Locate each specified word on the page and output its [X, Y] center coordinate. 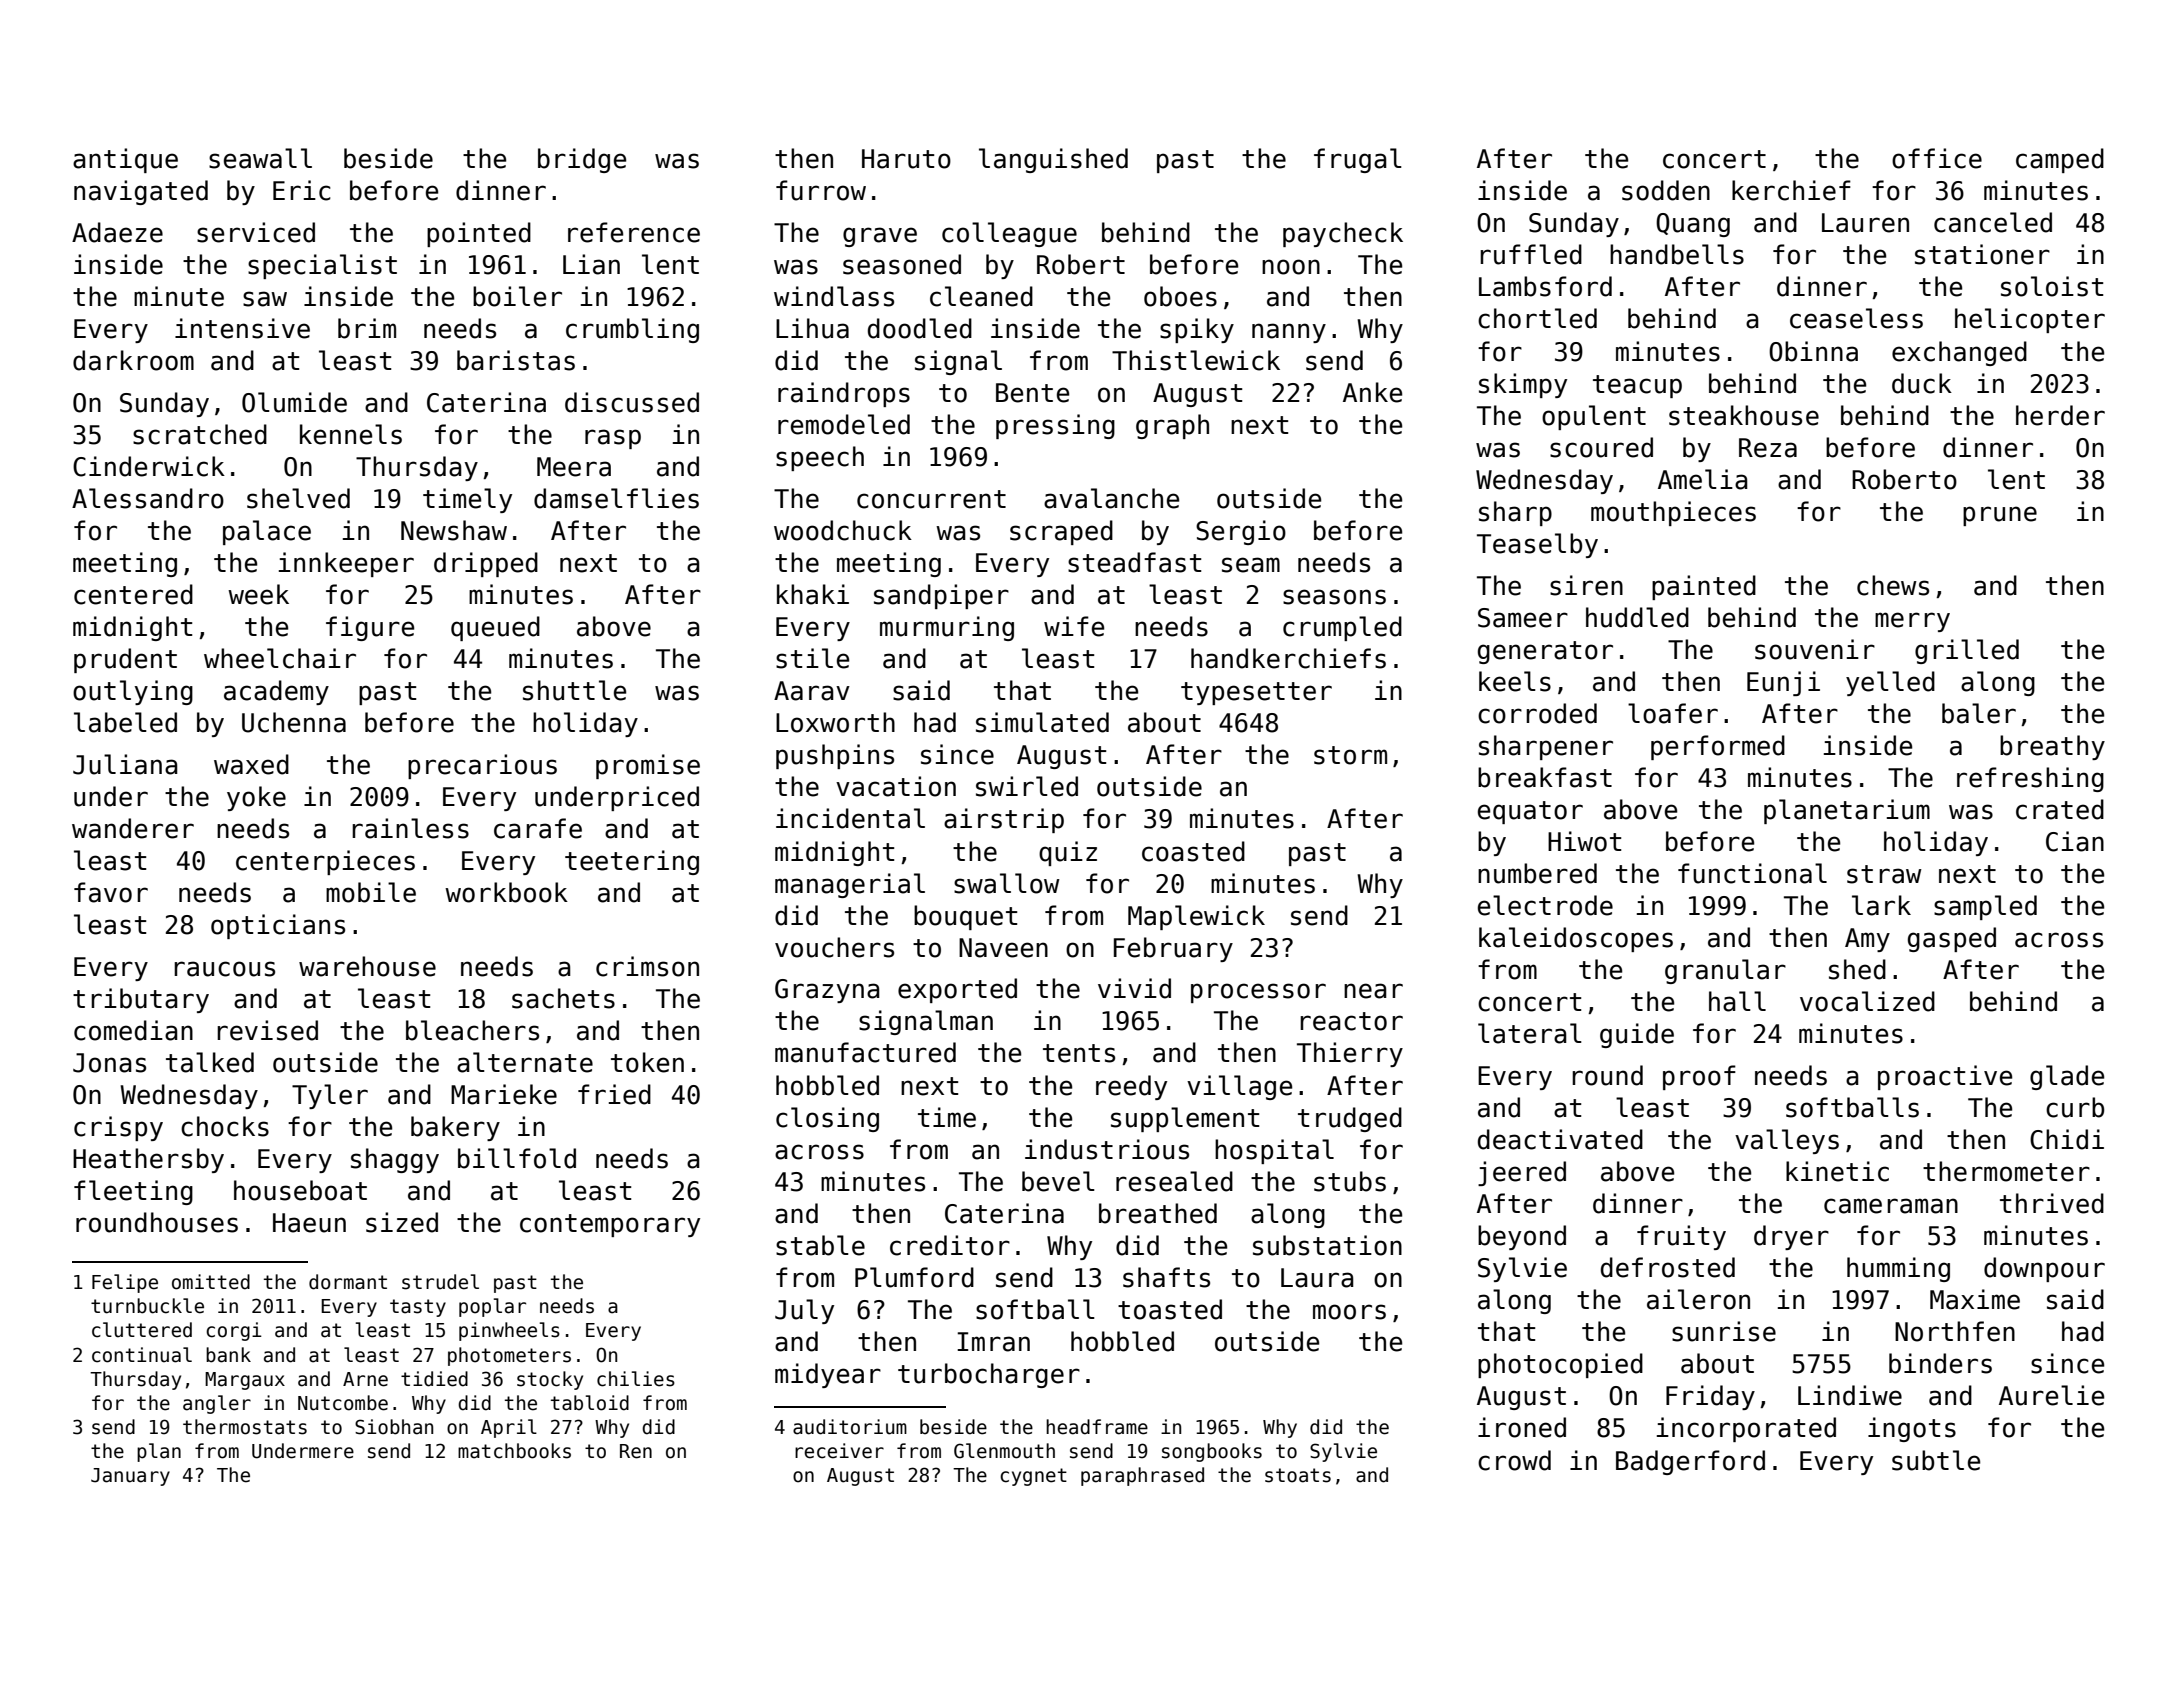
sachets [563, 998]
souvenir [1815, 649]
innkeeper [346, 564]
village [1239, 1087]
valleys [1787, 1141]
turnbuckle [147, 1306]
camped [2060, 160]
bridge [582, 160]
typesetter [1256, 693]
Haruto [906, 159]
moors [1349, 1312]
